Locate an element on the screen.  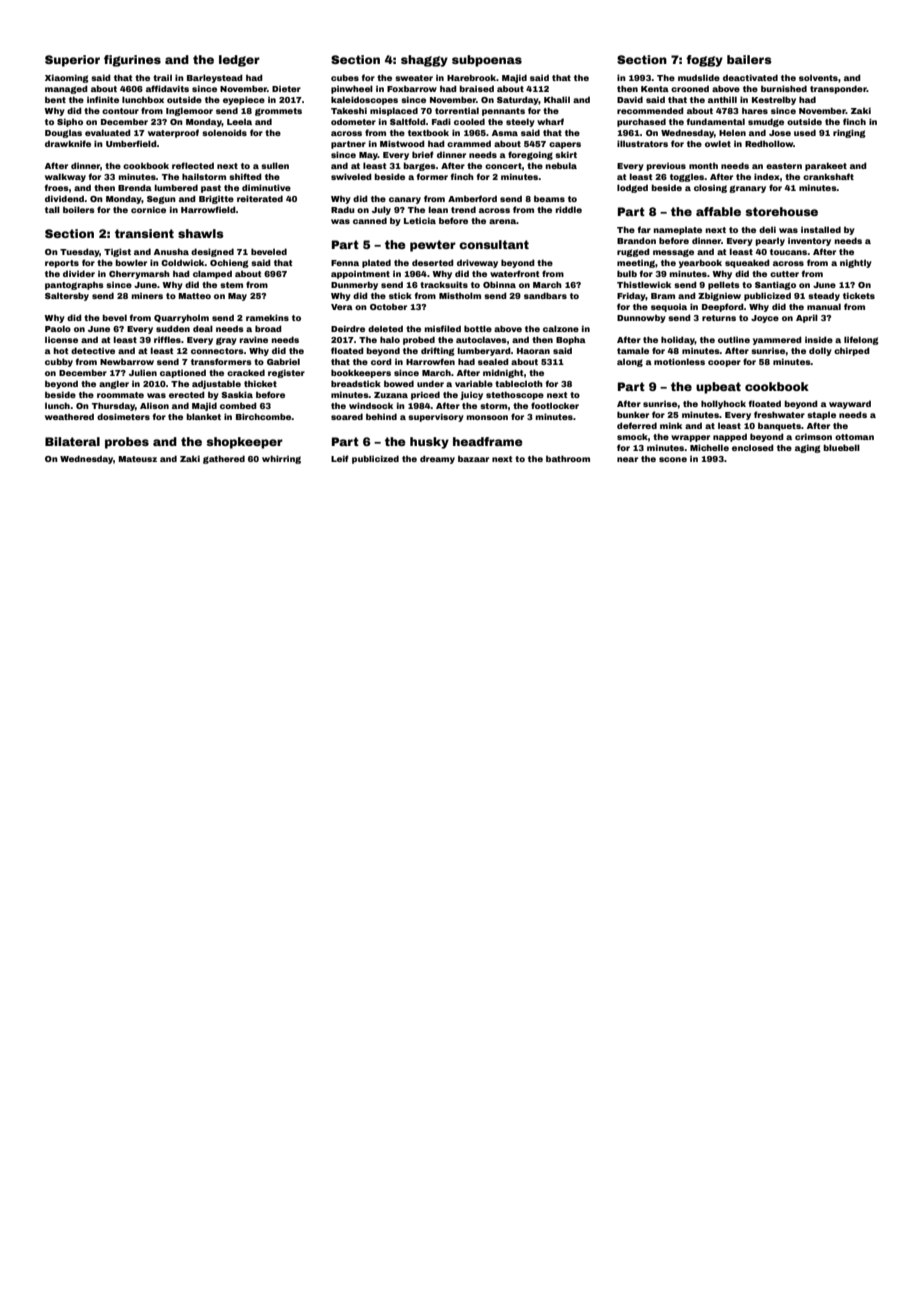
eastern is located at coordinates (784, 166).
